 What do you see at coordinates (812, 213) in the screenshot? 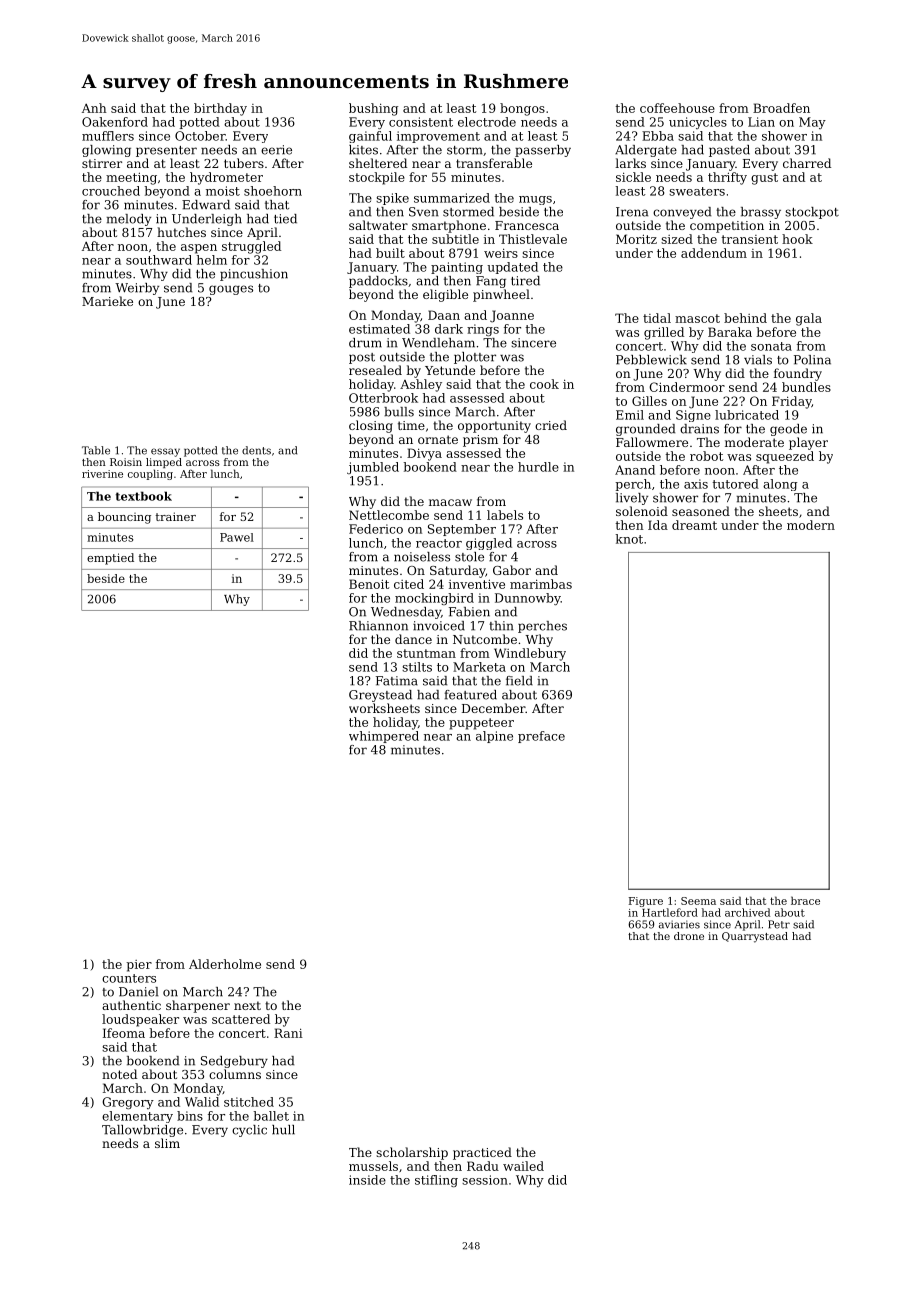
I see `stockpot` at bounding box center [812, 213].
